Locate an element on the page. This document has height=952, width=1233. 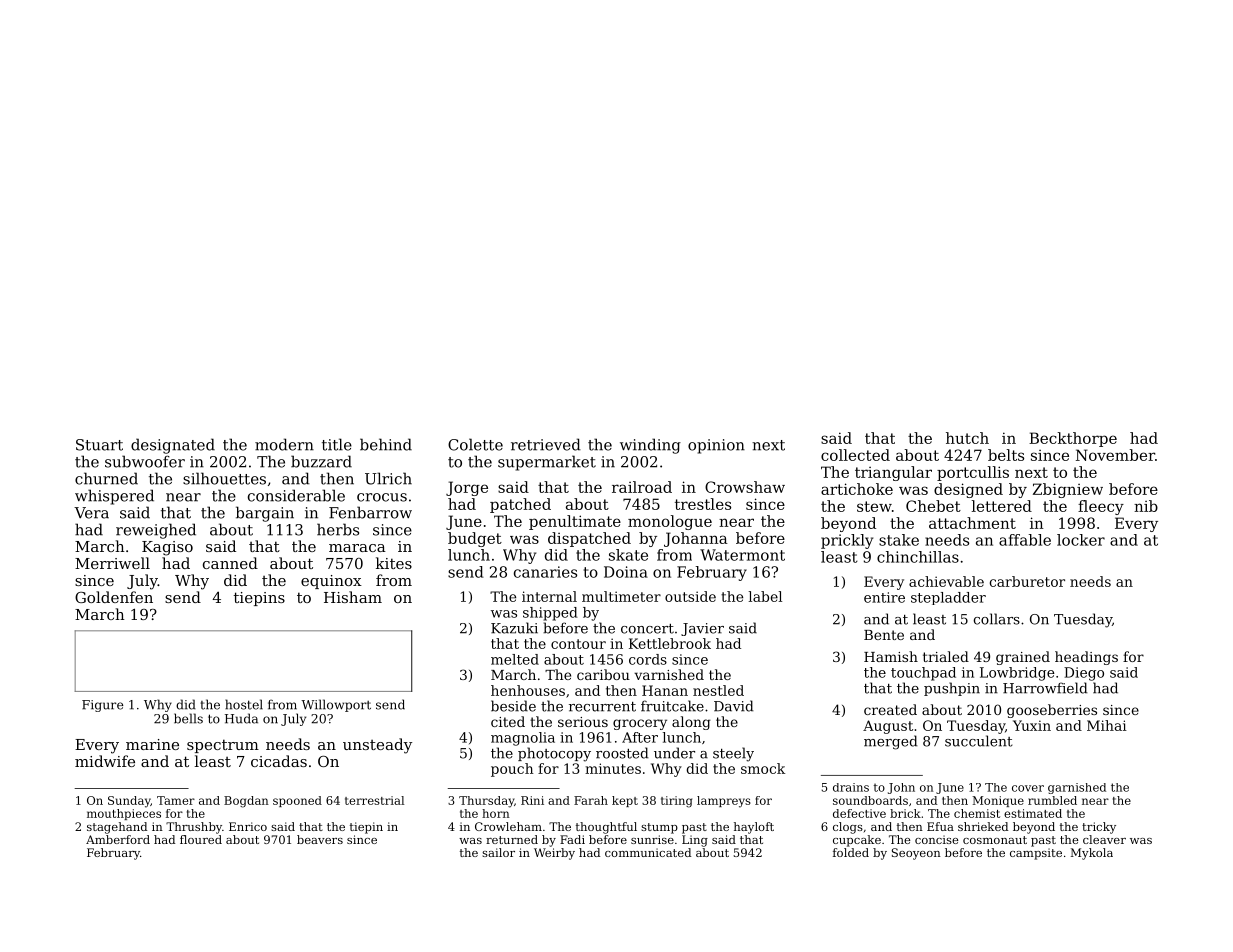
After is located at coordinates (640, 737).
